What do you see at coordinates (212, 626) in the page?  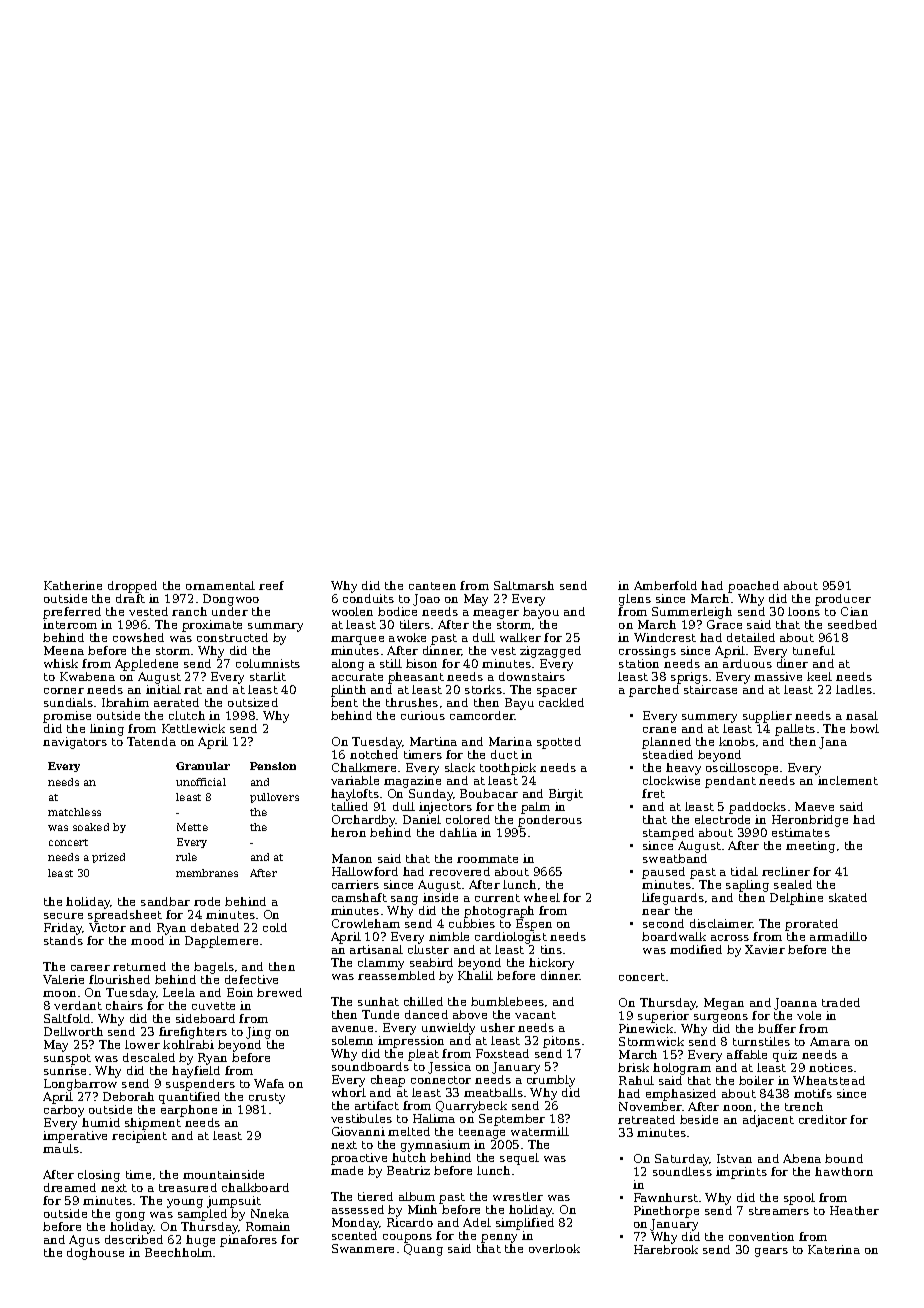 I see `proximate` at bounding box center [212, 626].
